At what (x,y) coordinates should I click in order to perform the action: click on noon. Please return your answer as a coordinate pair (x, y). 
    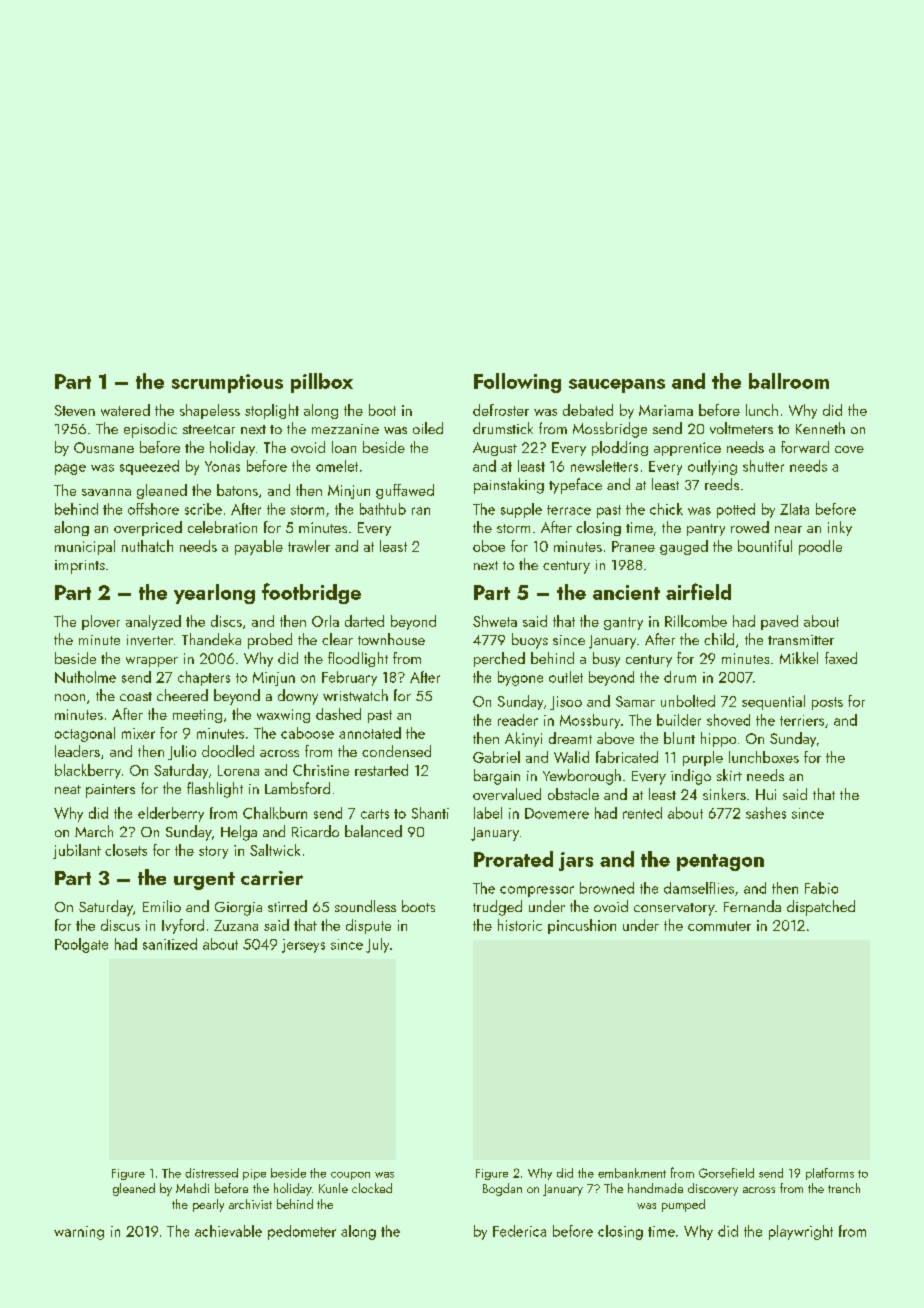
    Looking at the image, I should click on (70, 697).
